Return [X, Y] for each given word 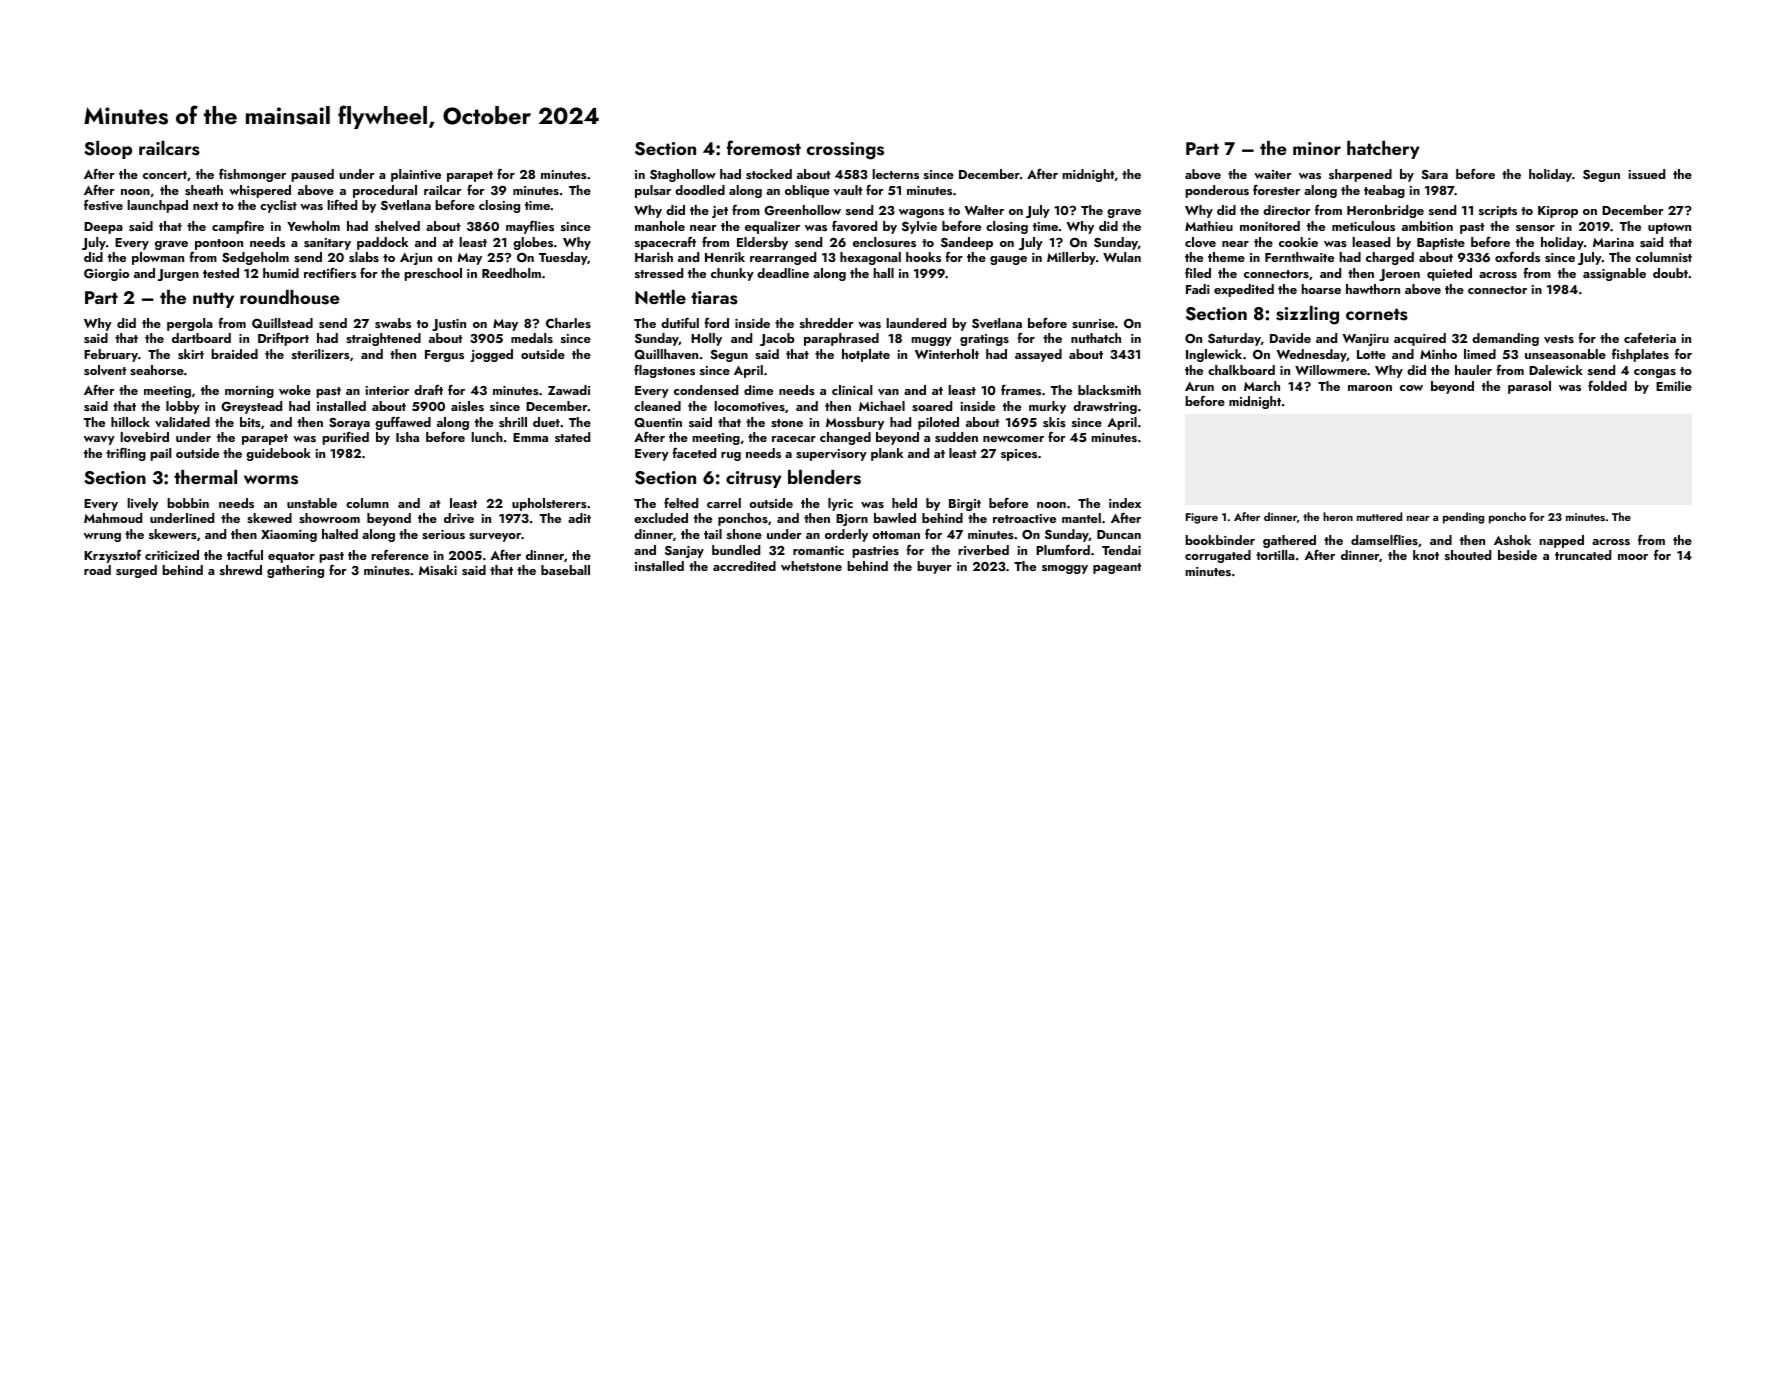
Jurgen [178, 275]
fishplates [1640, 355]
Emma [530, 437]
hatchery [1383, 150]
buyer [934, 567]
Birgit [965, 505]
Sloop [108, 150]
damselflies [1384, 539]
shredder [827, 323]
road [97, 570]
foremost [764, 148]
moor [1633, 557]
